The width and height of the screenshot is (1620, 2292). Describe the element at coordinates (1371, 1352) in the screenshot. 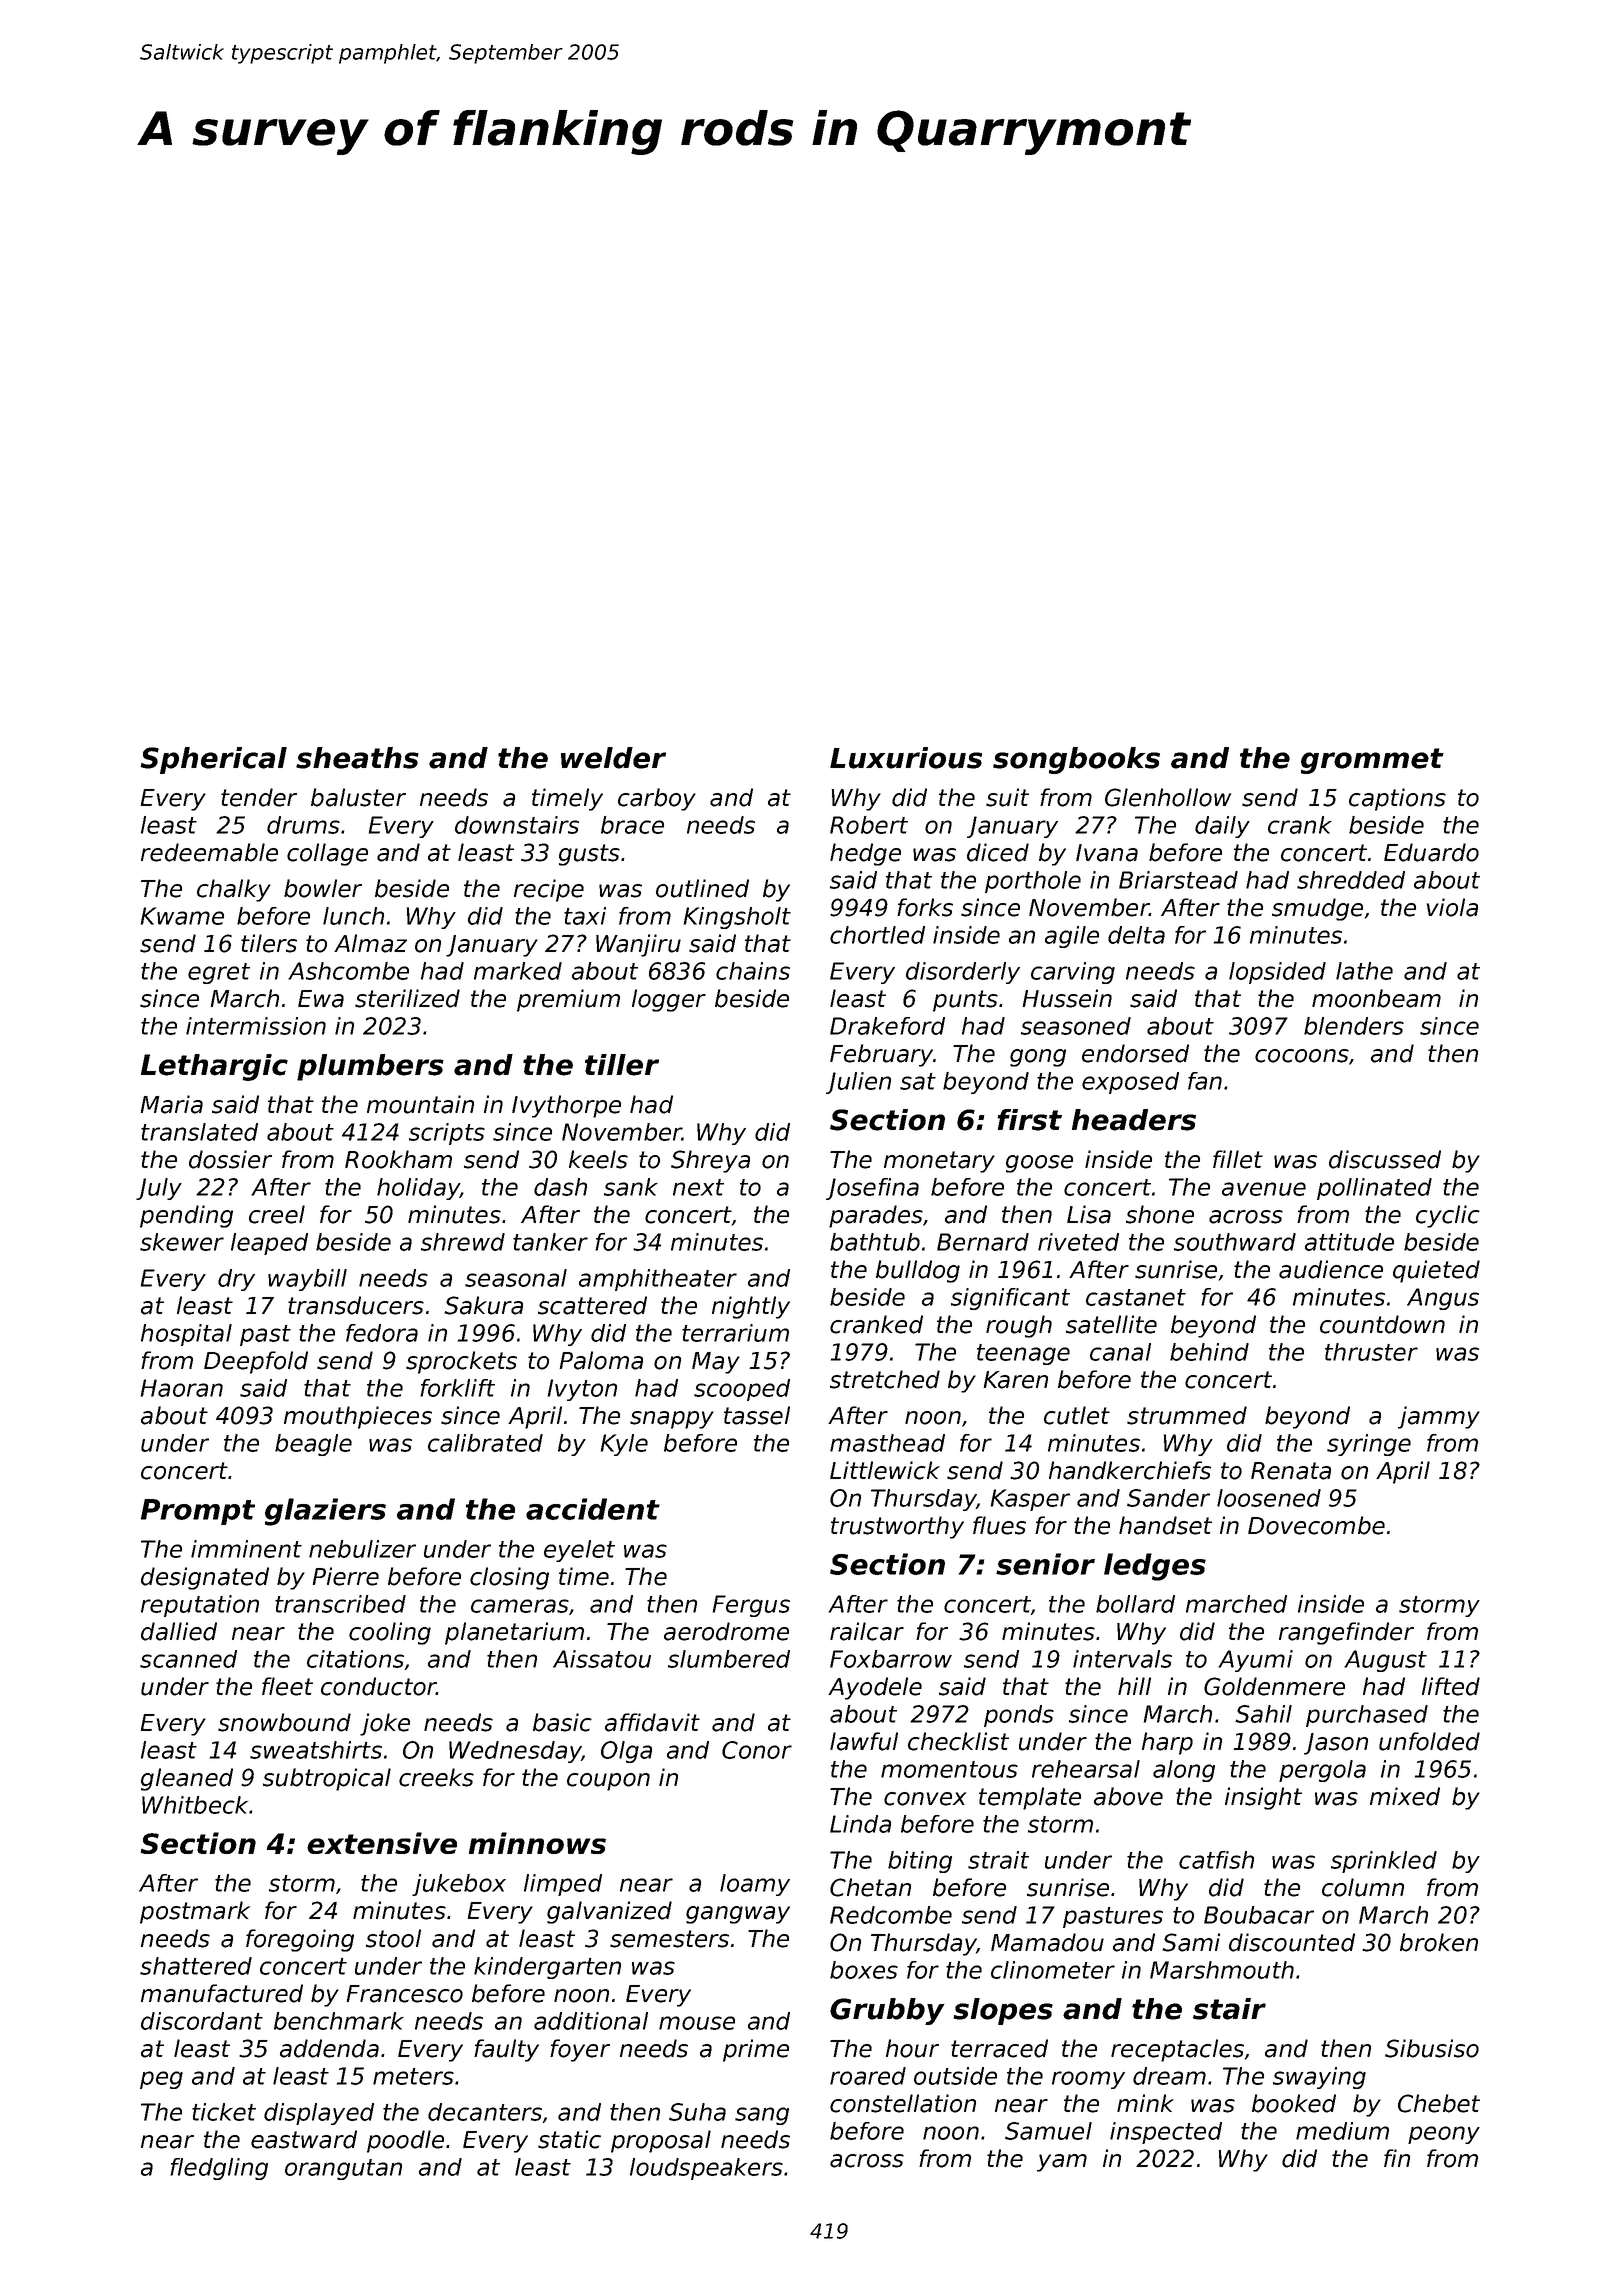

I see `thruster` at that location.
